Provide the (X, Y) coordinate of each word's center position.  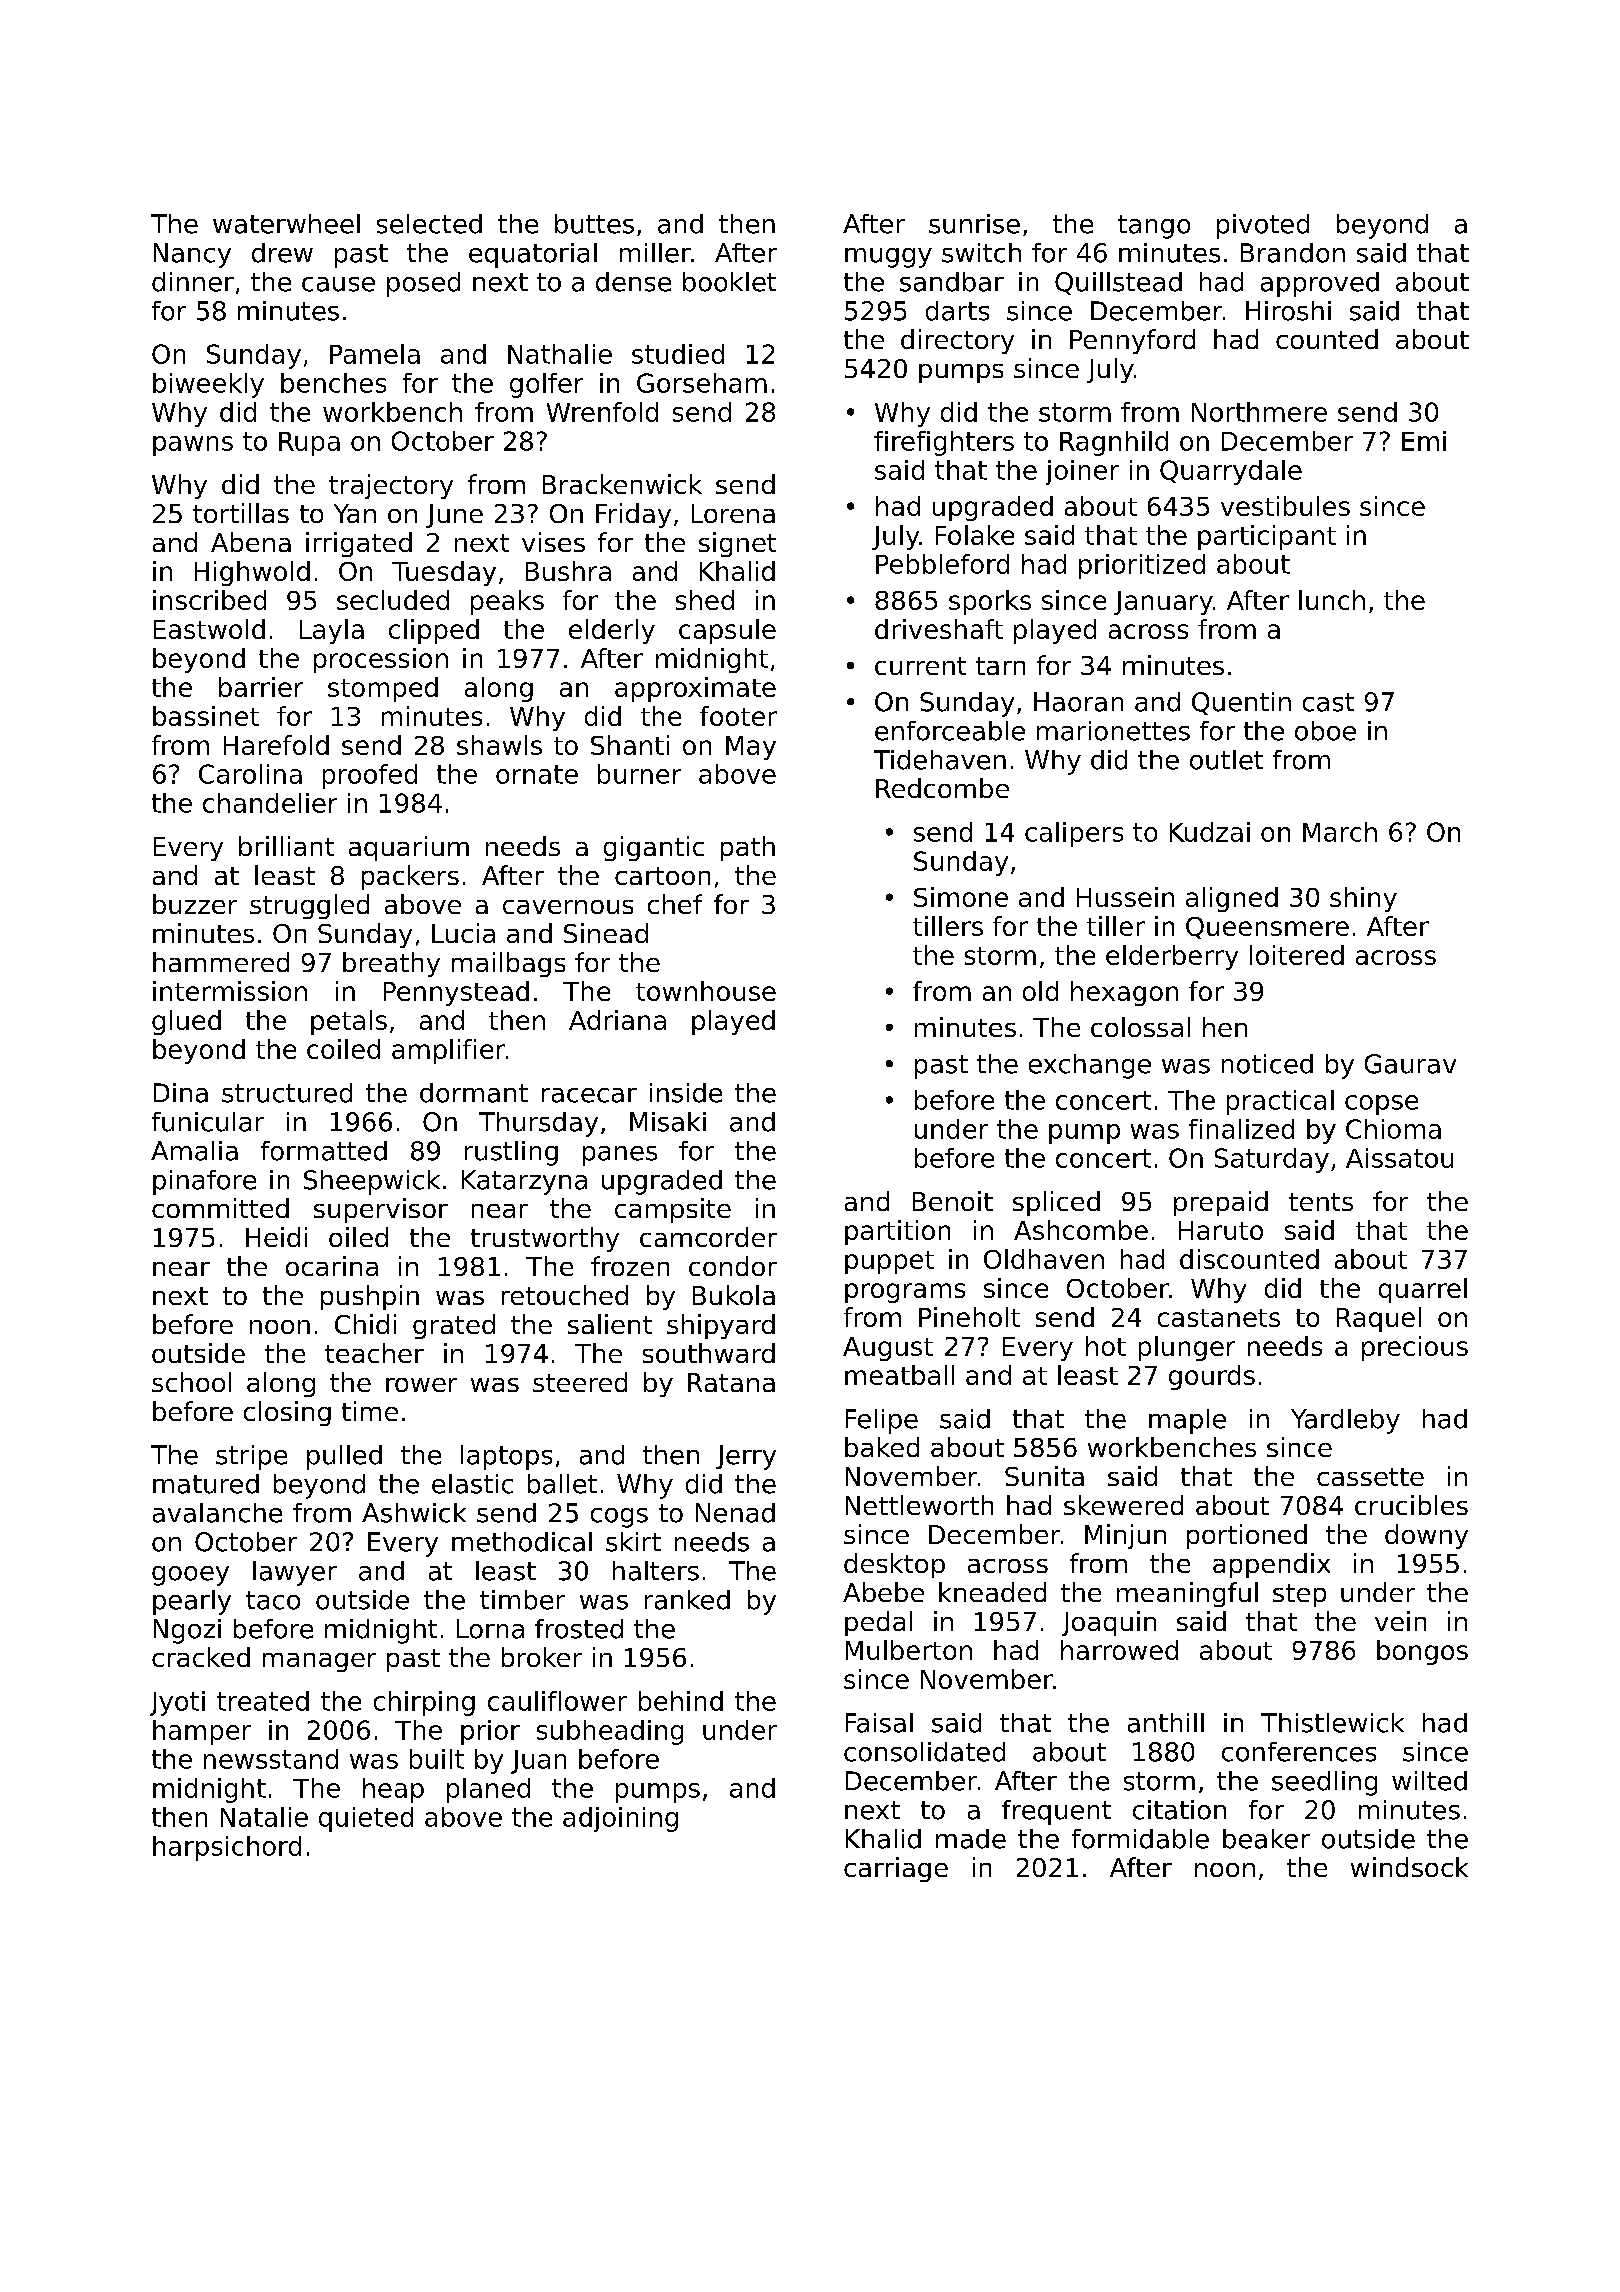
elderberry (1172, 957)
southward (709, 1353)
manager (319, 1662)
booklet (729, 282)
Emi (1424, 441)
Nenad (735, 1513)
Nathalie (560, 354)
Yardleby (1345, 1421)
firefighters (944, 443)
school (191, 1382)
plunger (1187, 1348)
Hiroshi (1288, 311)
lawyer (295, 1573)
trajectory (391, 486)
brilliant (286, 846)
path (748, 848)
